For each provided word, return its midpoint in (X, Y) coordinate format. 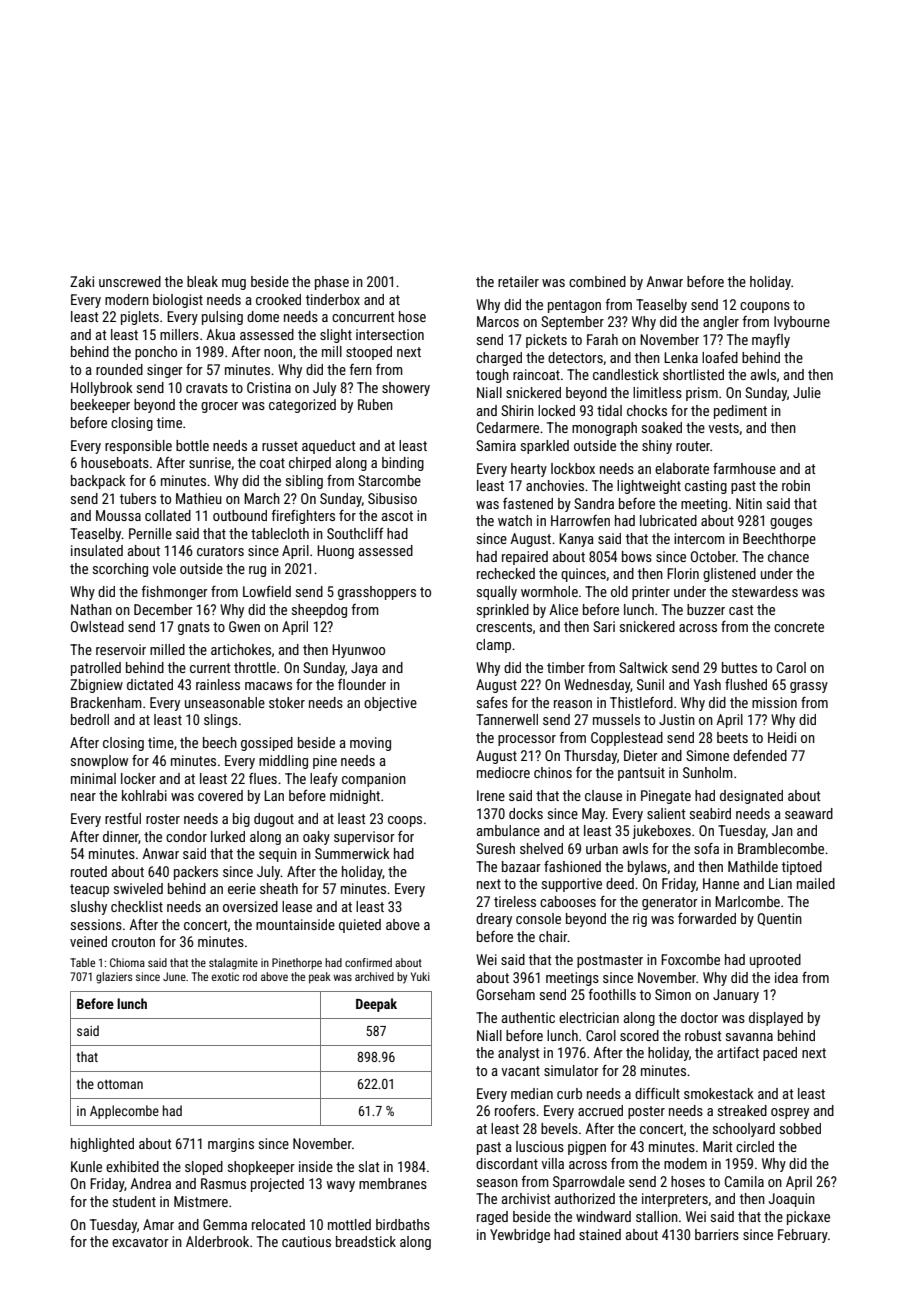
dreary (494, 920)
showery (406, 389)
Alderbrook (217, 1241)
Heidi (782, 737)
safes (492, 702)
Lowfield (267, 591)
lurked (228, 836)
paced (780, 1054)
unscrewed (130, 281)
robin (796, 485)
